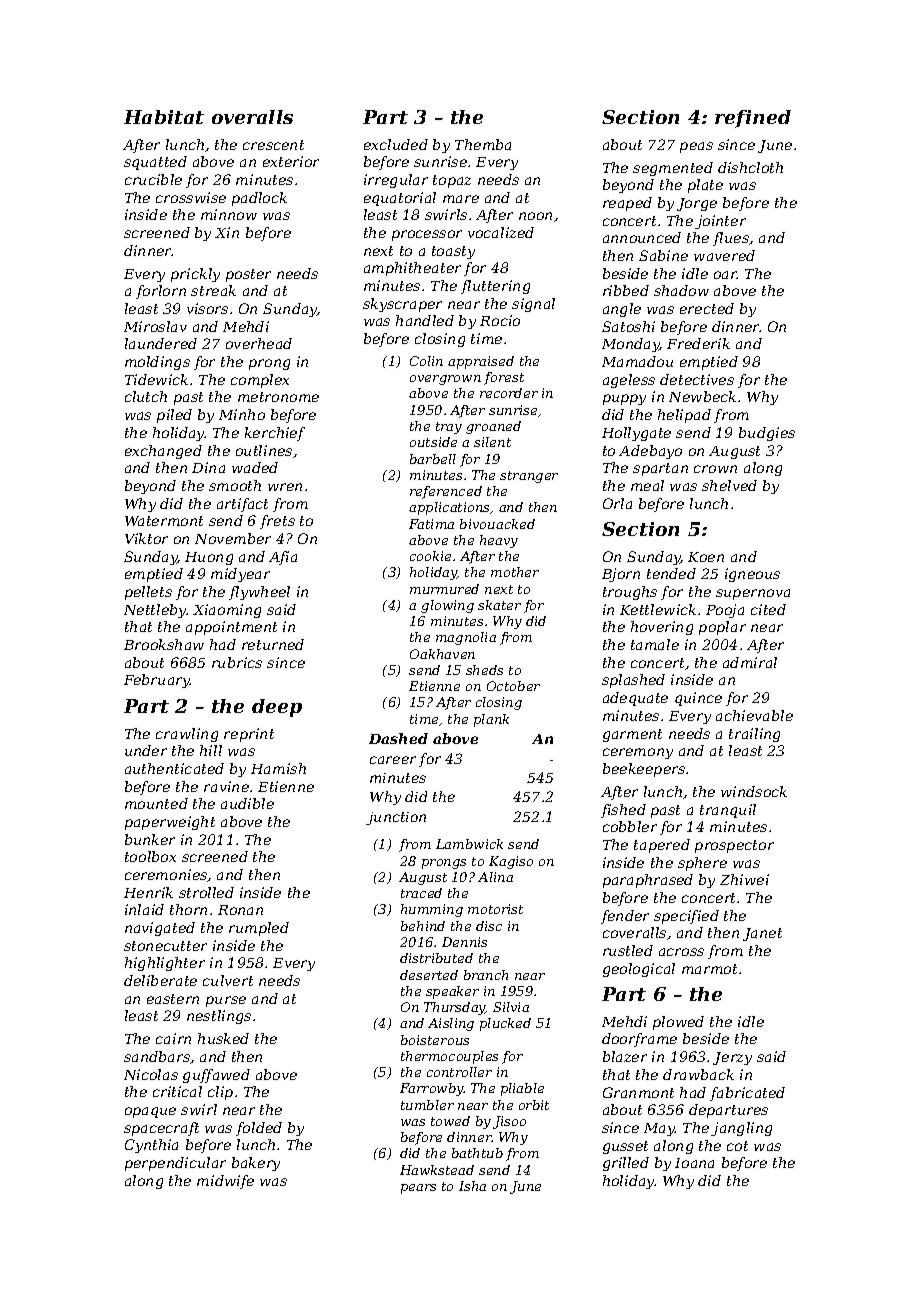  What do you see at coordinates (696, 147) in the image?
I see `peas` at bounding box center [696, 147].
